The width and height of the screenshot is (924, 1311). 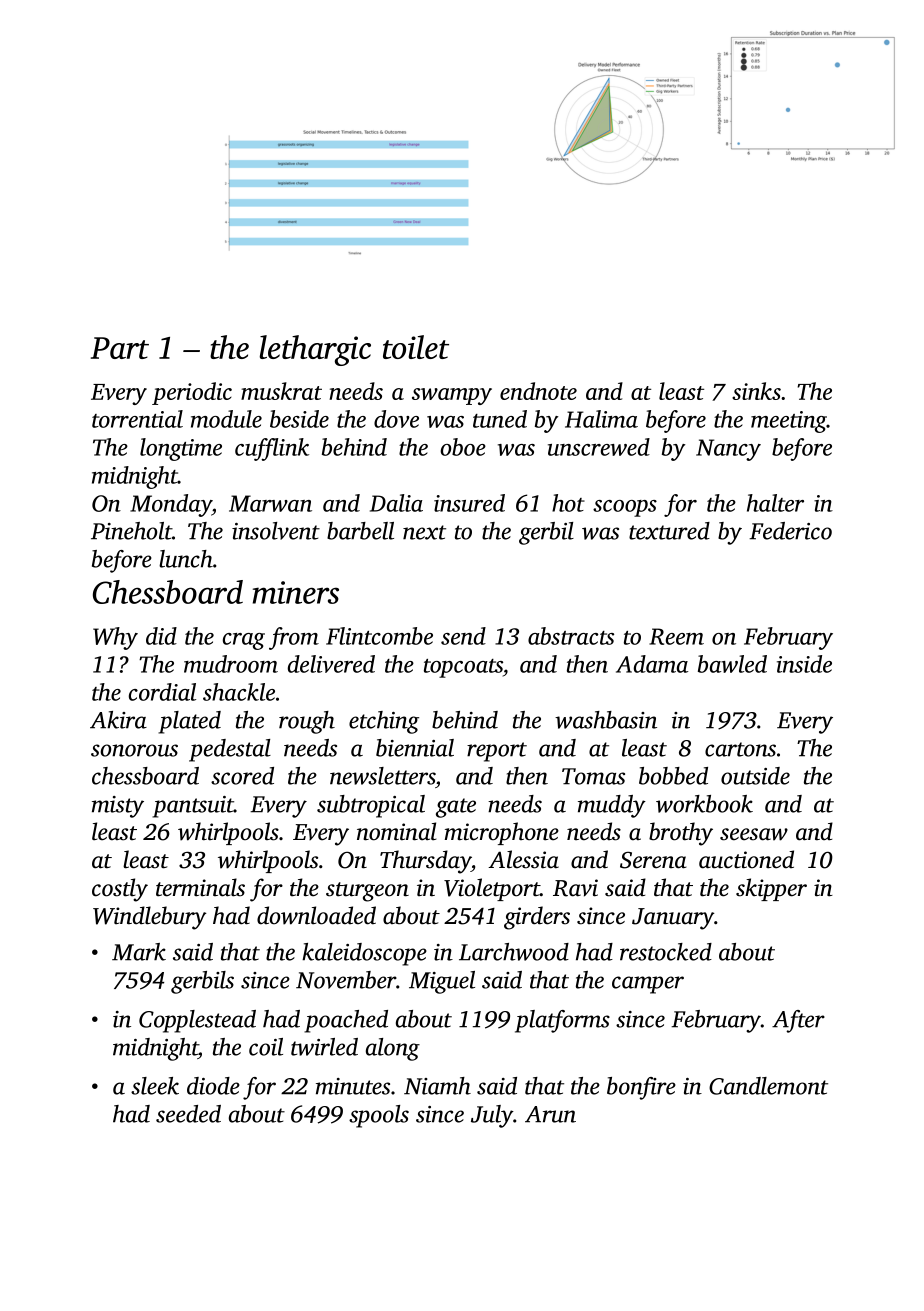 What do you see at coordinates (192, 393) in the screenshot?
I see `periodic` at bounding box center [192, 393].
